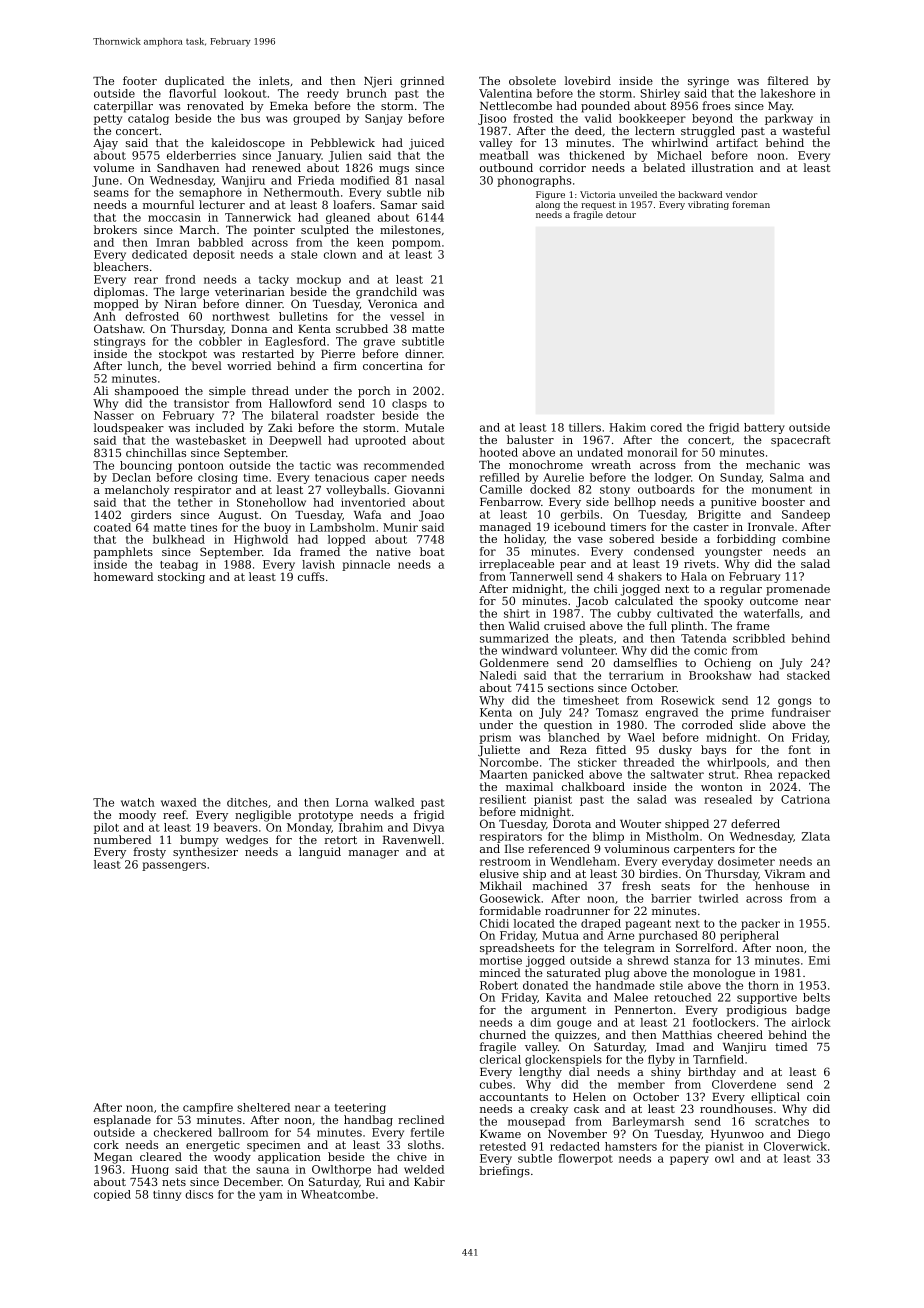  I want to click on inlets, so click(274, 80).
